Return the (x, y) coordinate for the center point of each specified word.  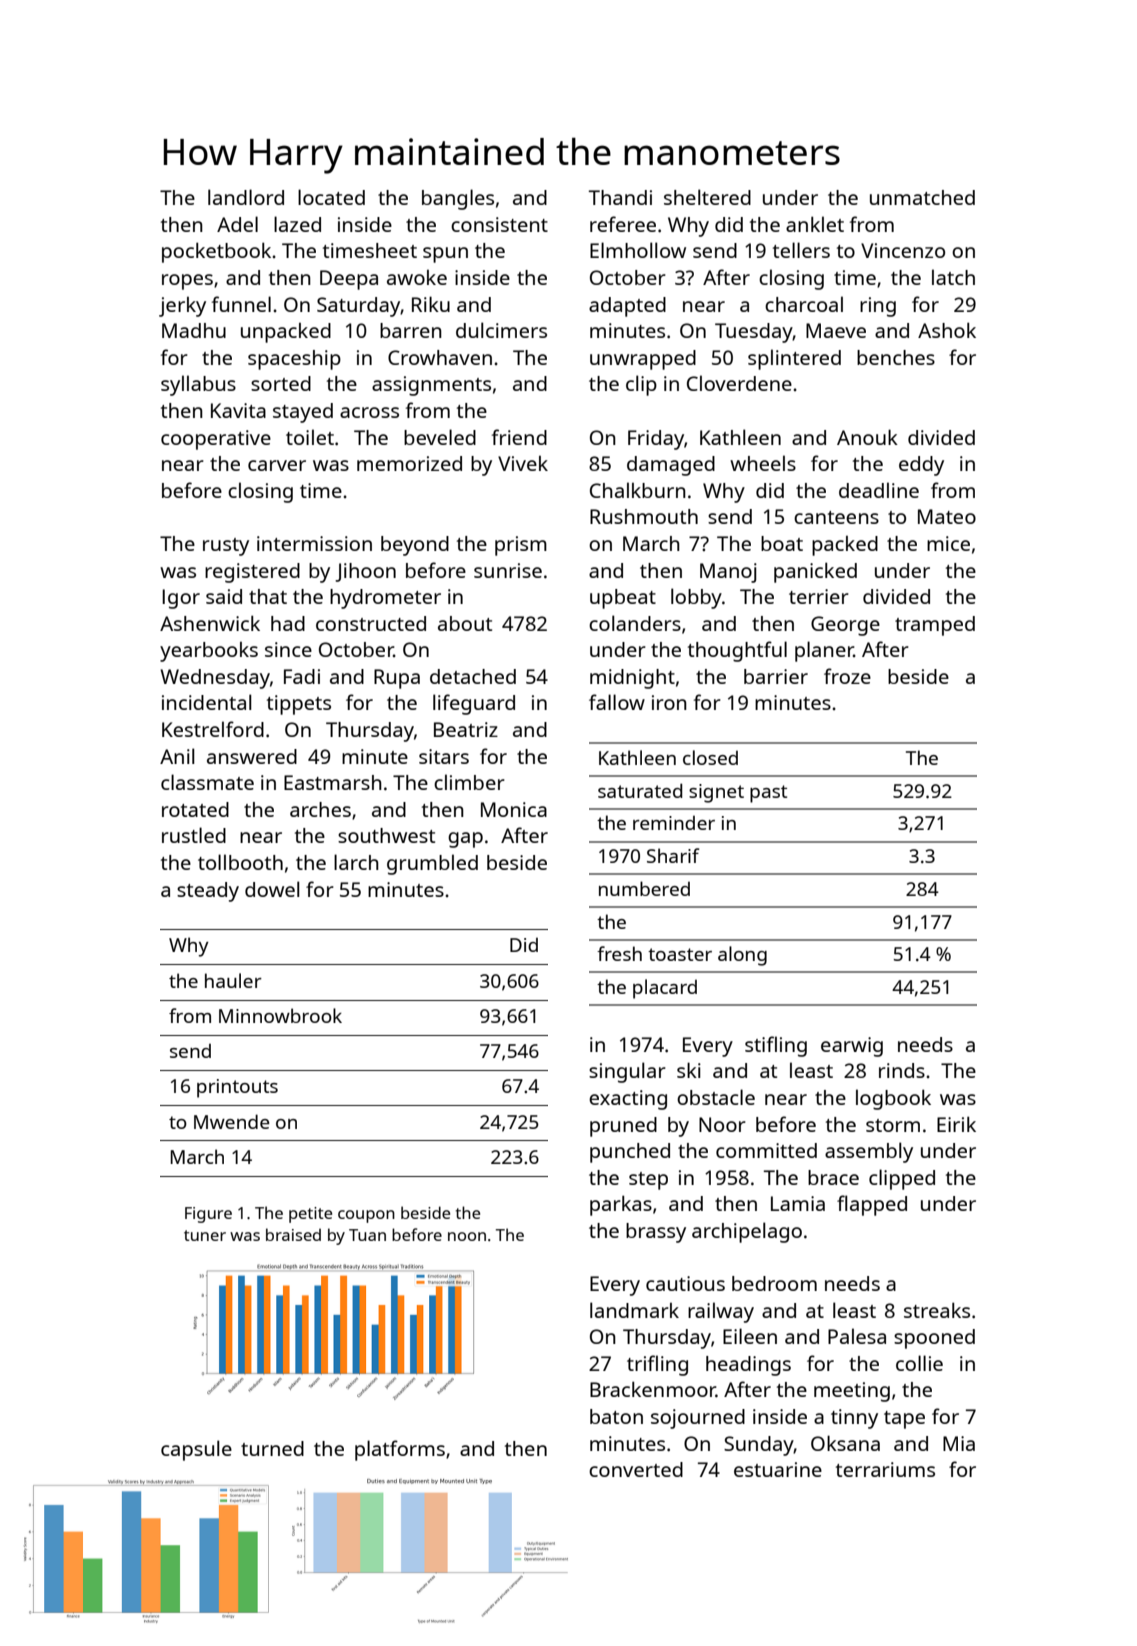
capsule (196, 1450)
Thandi (620, 197)
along (742, 956)
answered (252, 756)
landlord (246, 197)
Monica (514, 809)
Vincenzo (903, 250)
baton (616, 1416)
